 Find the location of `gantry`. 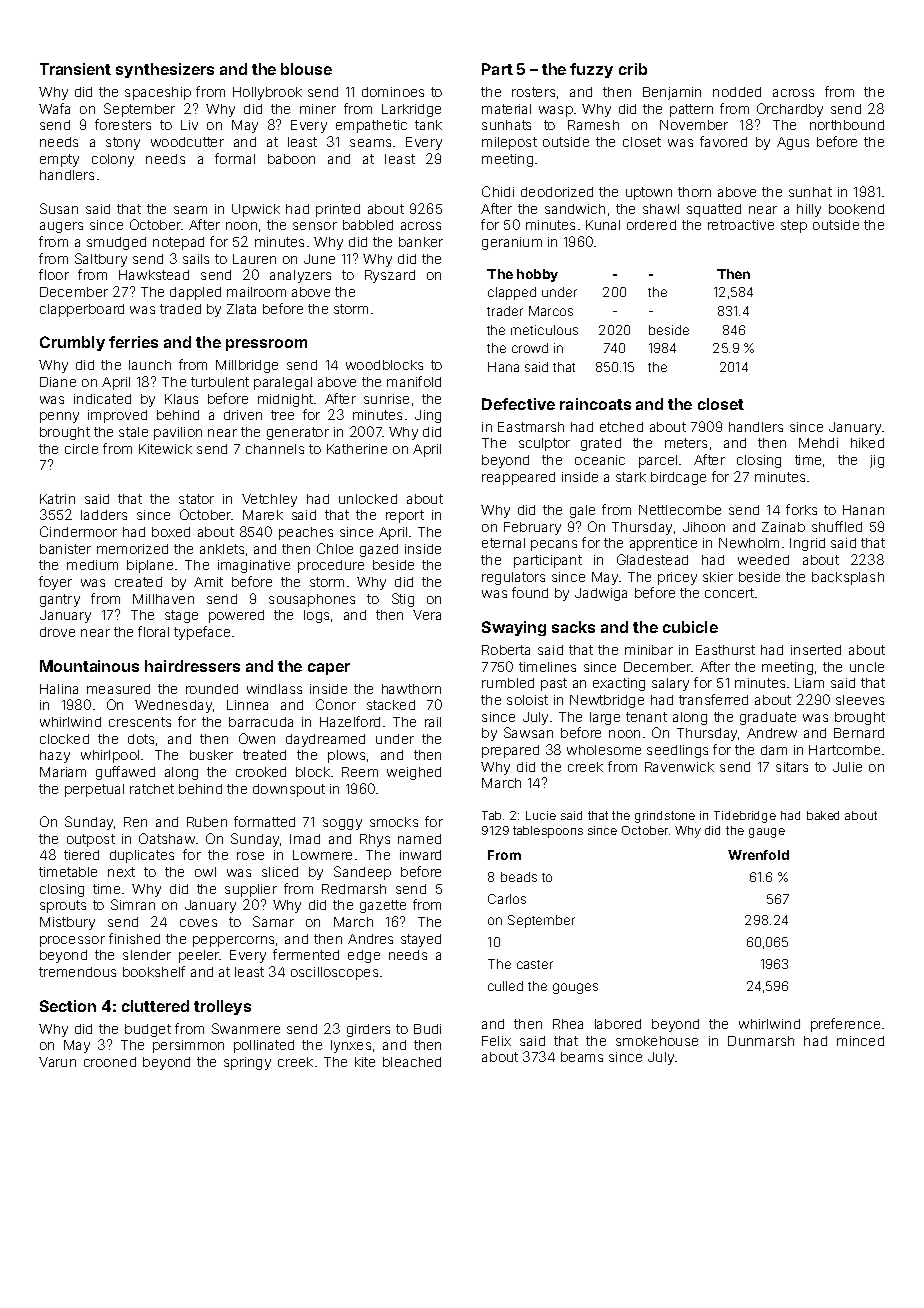

gantry is located at coordinates (60, 600).
